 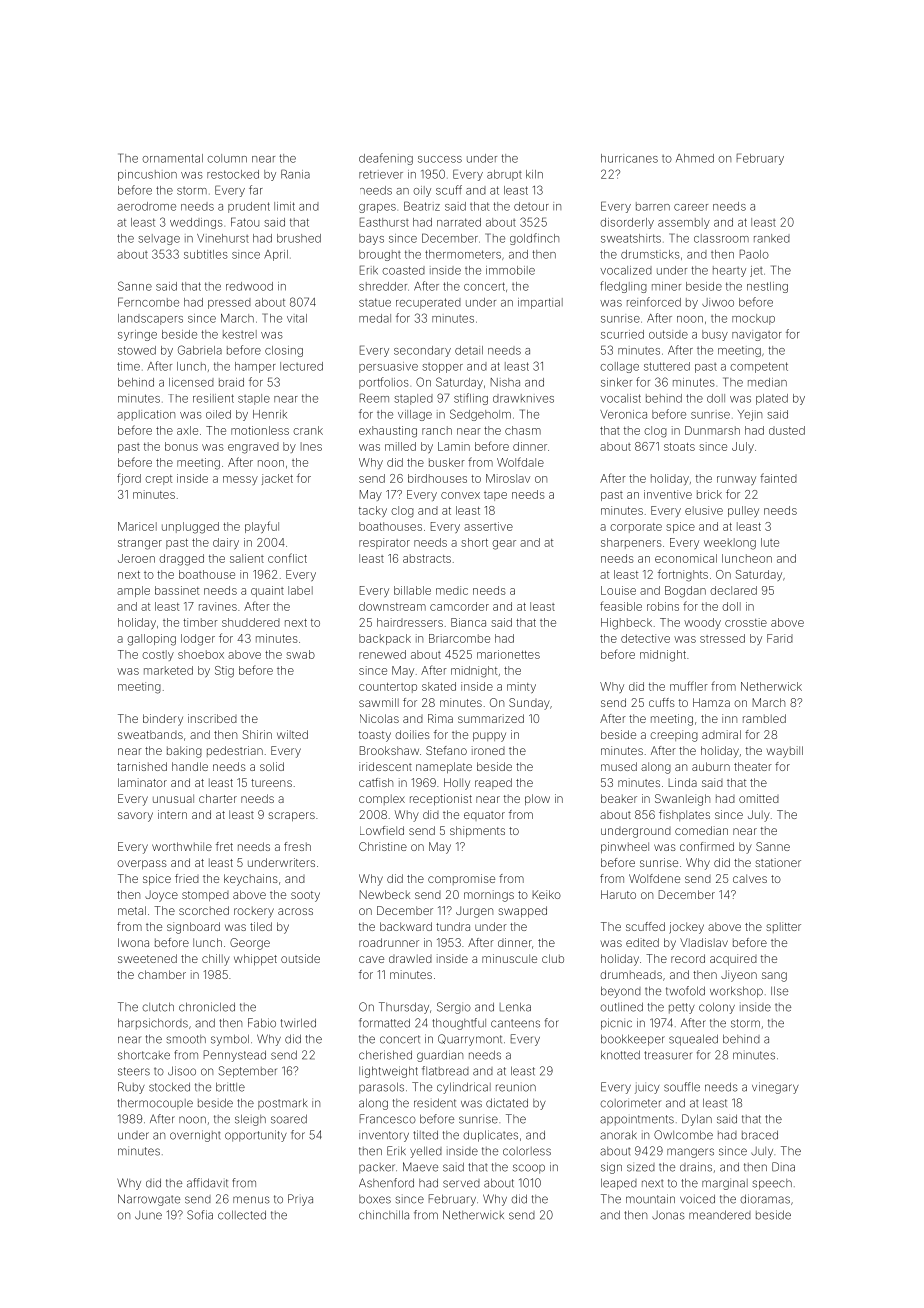 What do you see at coordinates (227, 158) in the page?
I see `column` at bounding box center [227, 158].
